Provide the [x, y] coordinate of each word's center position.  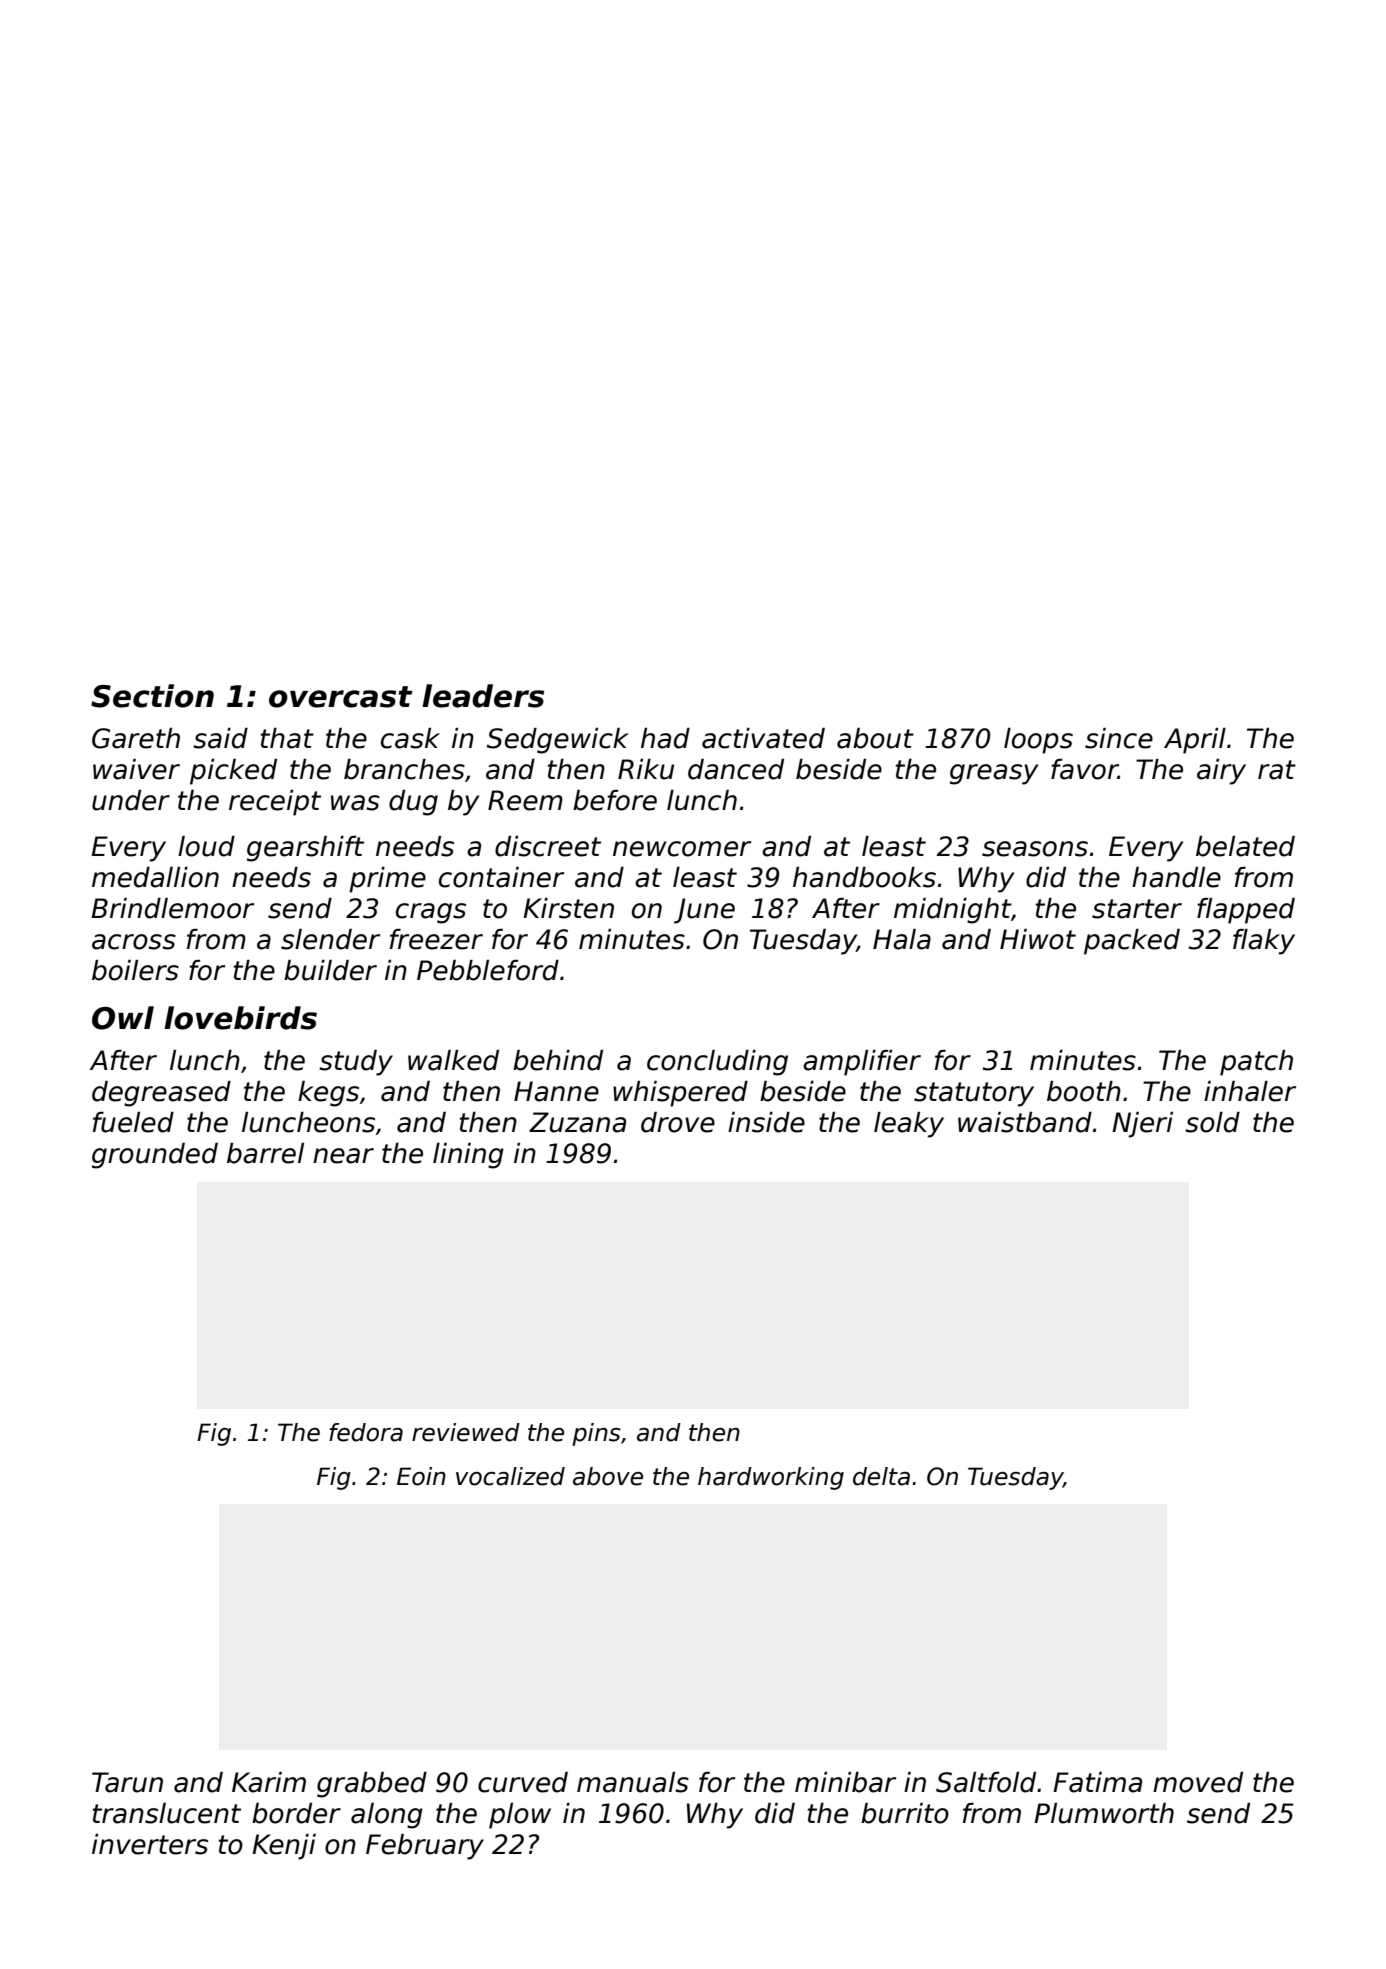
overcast [341, 697]
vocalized [510, 1476]
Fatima [1097, 1782]
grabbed [372, 1785]
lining [468, 1156]
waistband [1025, 1122]
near [343, 1156]
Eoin [421, 1476]
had [665, 738]
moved [1198, 1782]
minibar [845, 1782]
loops [1038, 741]
